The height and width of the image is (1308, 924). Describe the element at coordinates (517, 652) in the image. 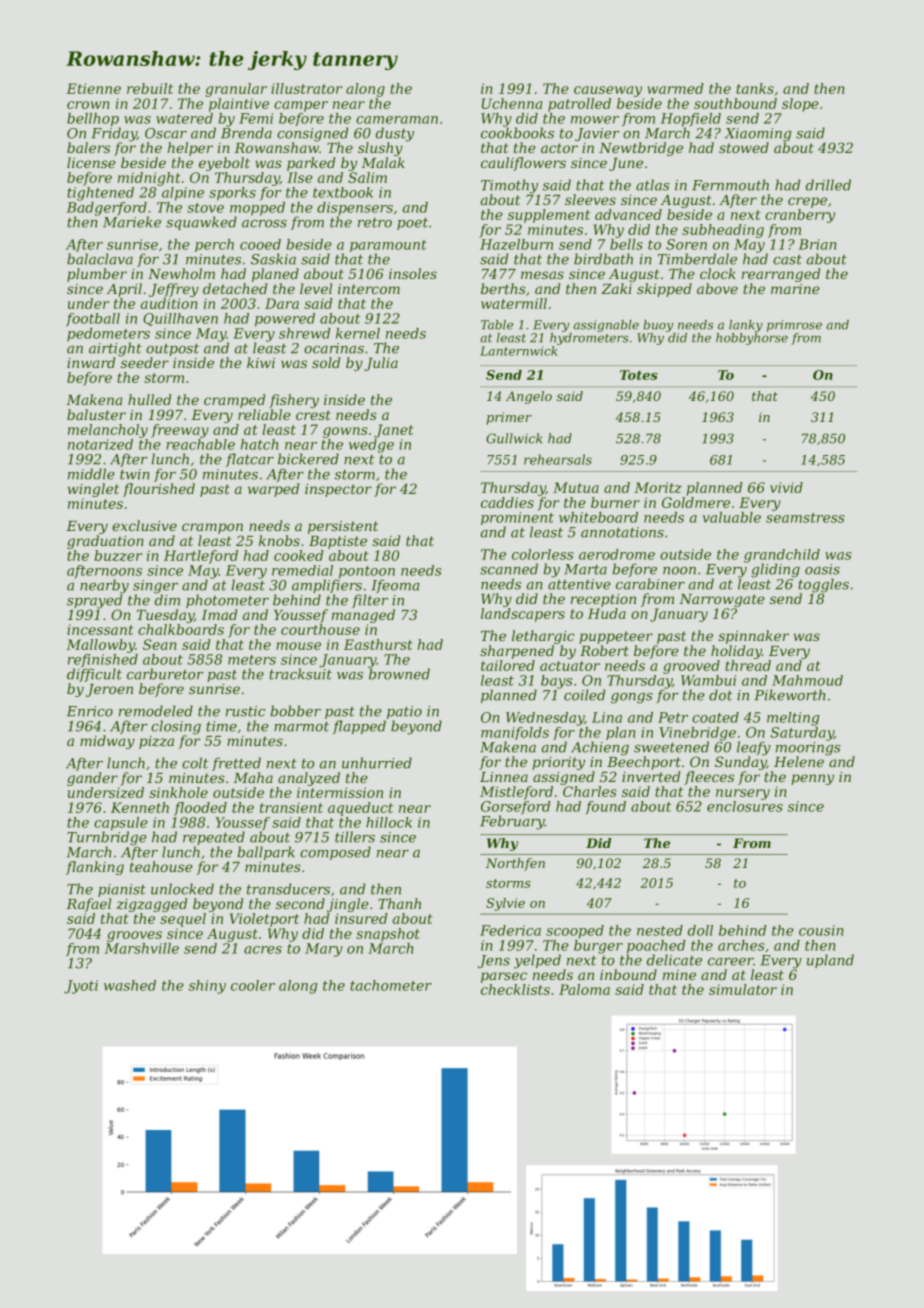

I see `sharpened` at that location.
